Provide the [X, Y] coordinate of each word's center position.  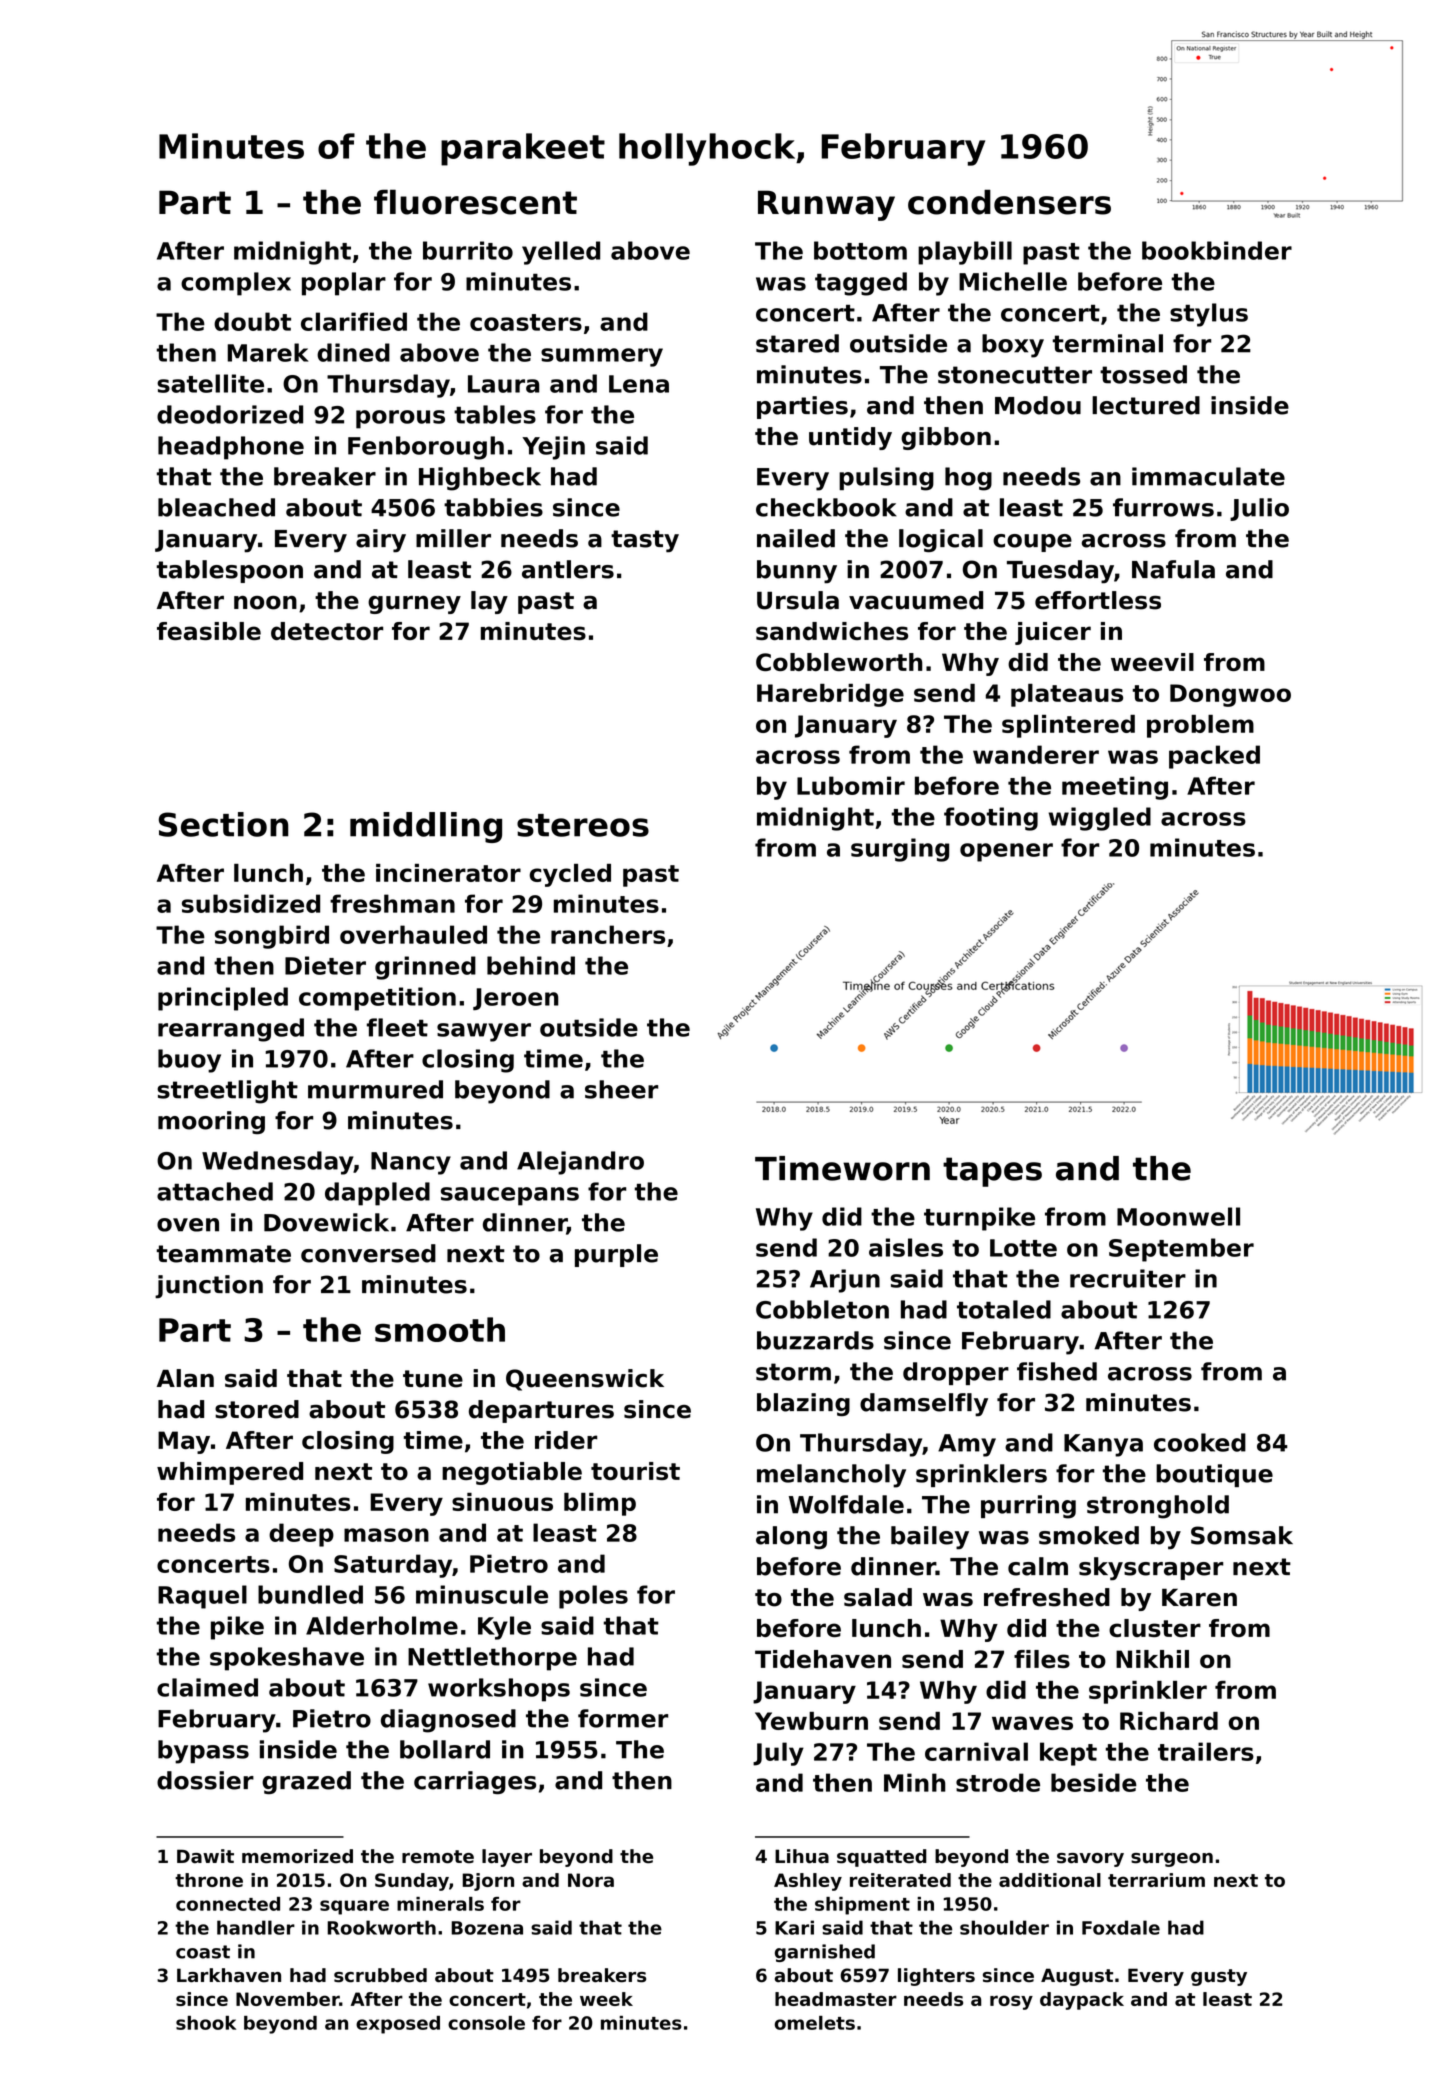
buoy [189, 1061]
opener [1006, 852]
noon [265, 603]
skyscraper [1151, 1569]
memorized [297, 1856]
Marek [268, 352]
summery [602, 357]
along [791, 1537]
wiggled [1100, 819]
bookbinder [1217, 250]
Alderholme [382, 1625]
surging [900, 850]
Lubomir [851, 785]
